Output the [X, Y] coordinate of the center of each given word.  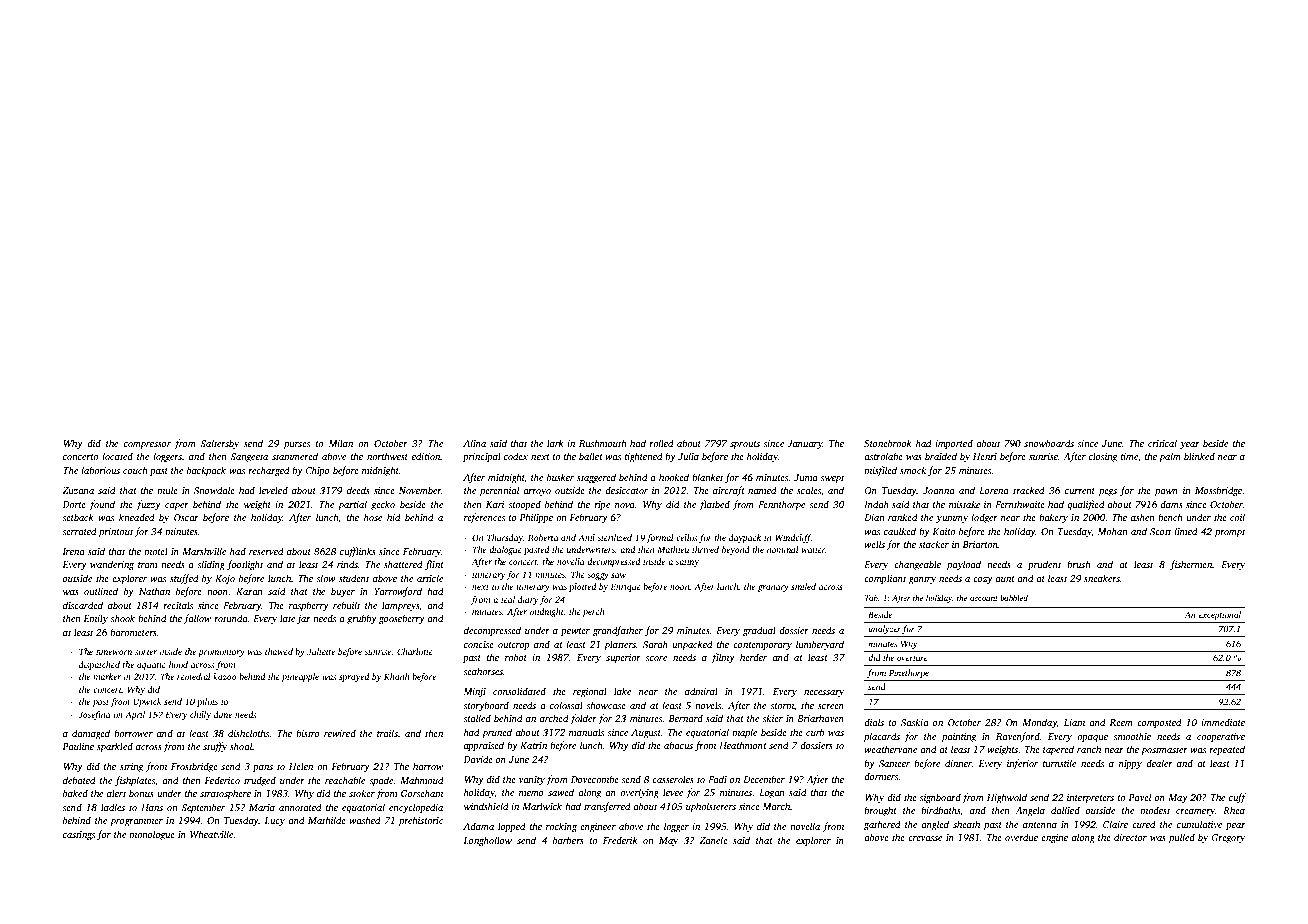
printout [116, 533]
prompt [1230, 533]
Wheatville [211, 834]
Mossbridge [1218, 491]
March [776, 806]
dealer [1159, 763]
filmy [723, 658]
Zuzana [78, 490]
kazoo [225, 676]
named [762, 490]
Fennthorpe [781, 505]
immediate [1223, 722]
